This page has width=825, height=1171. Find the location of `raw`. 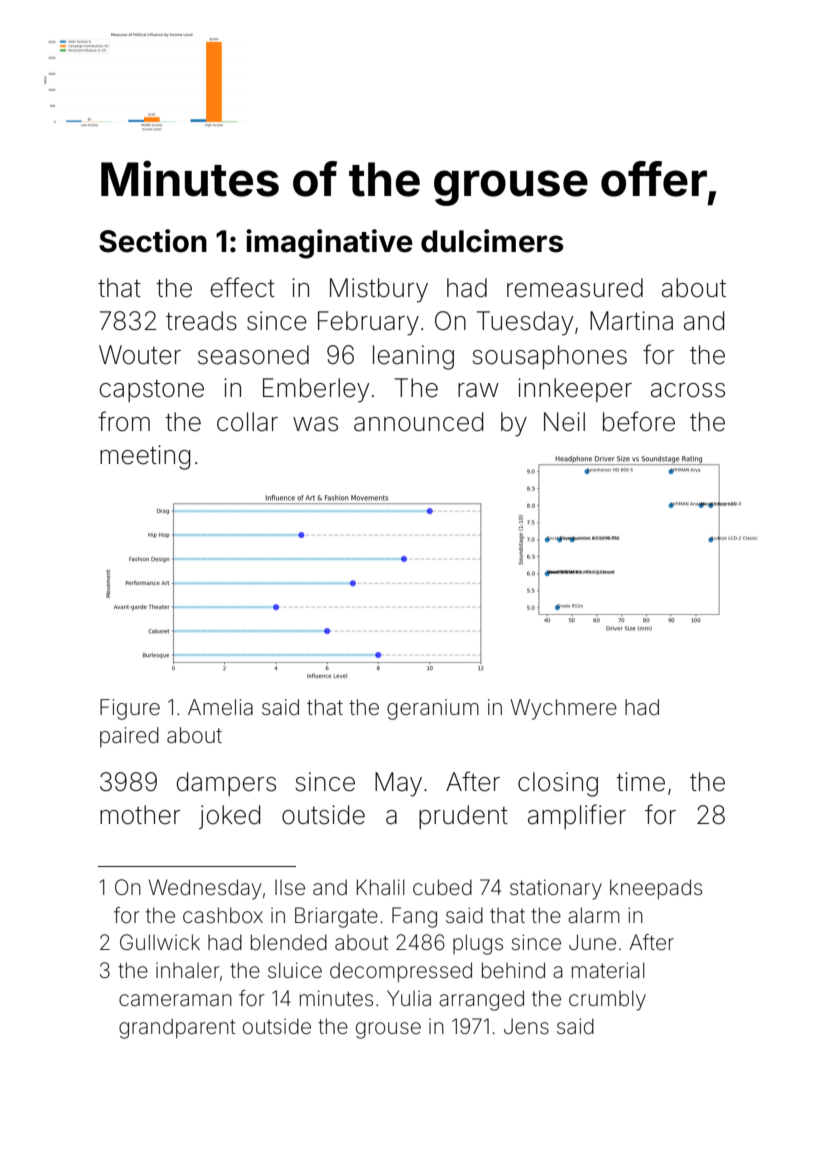

raw is located at coordinates (478, 390).
